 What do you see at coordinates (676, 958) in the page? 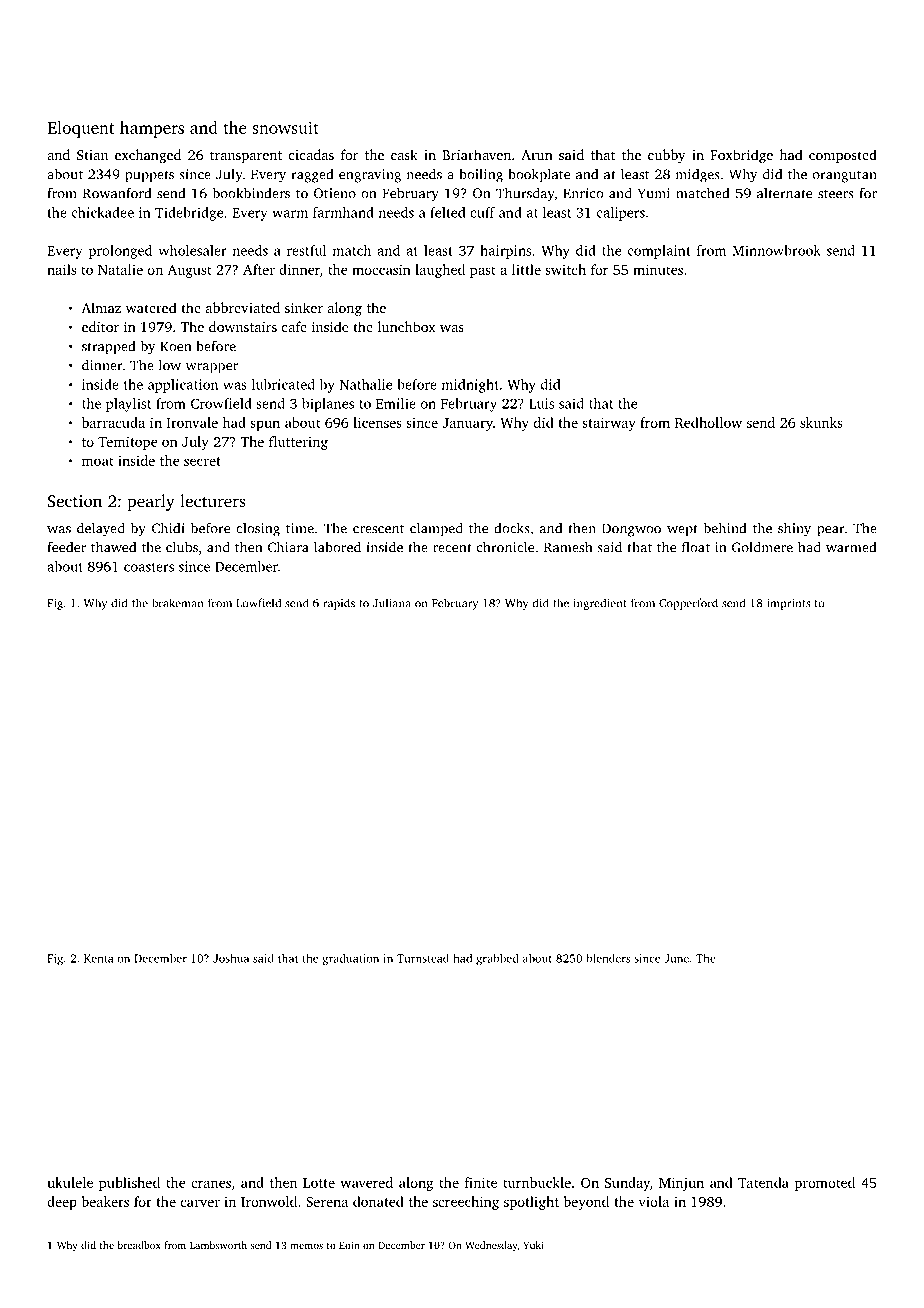
I see `June` at bounding box center [676, 958].
